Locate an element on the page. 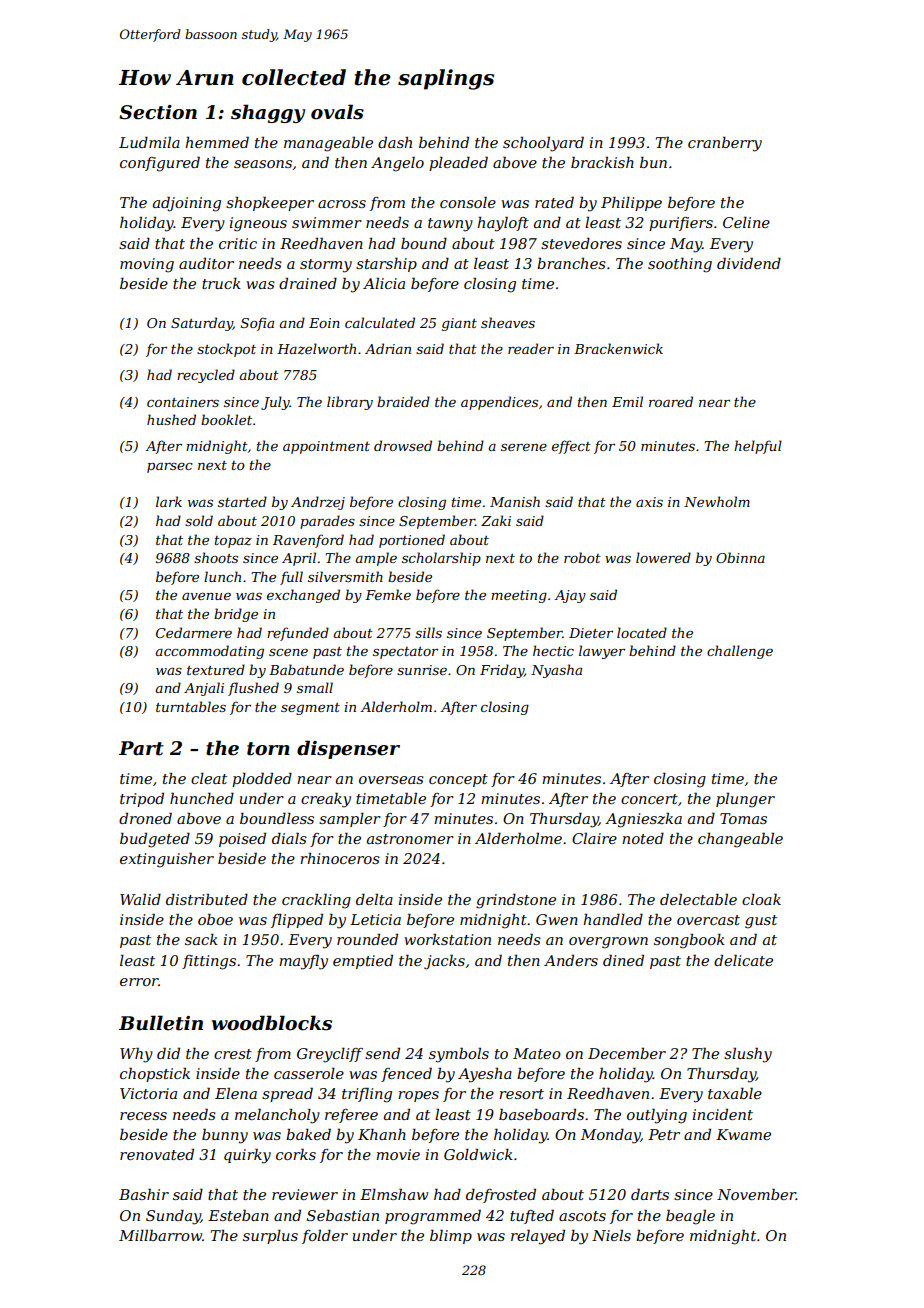 The height and width of the page is (1308, 924). cranberry is located at coordinates (725, 144).
